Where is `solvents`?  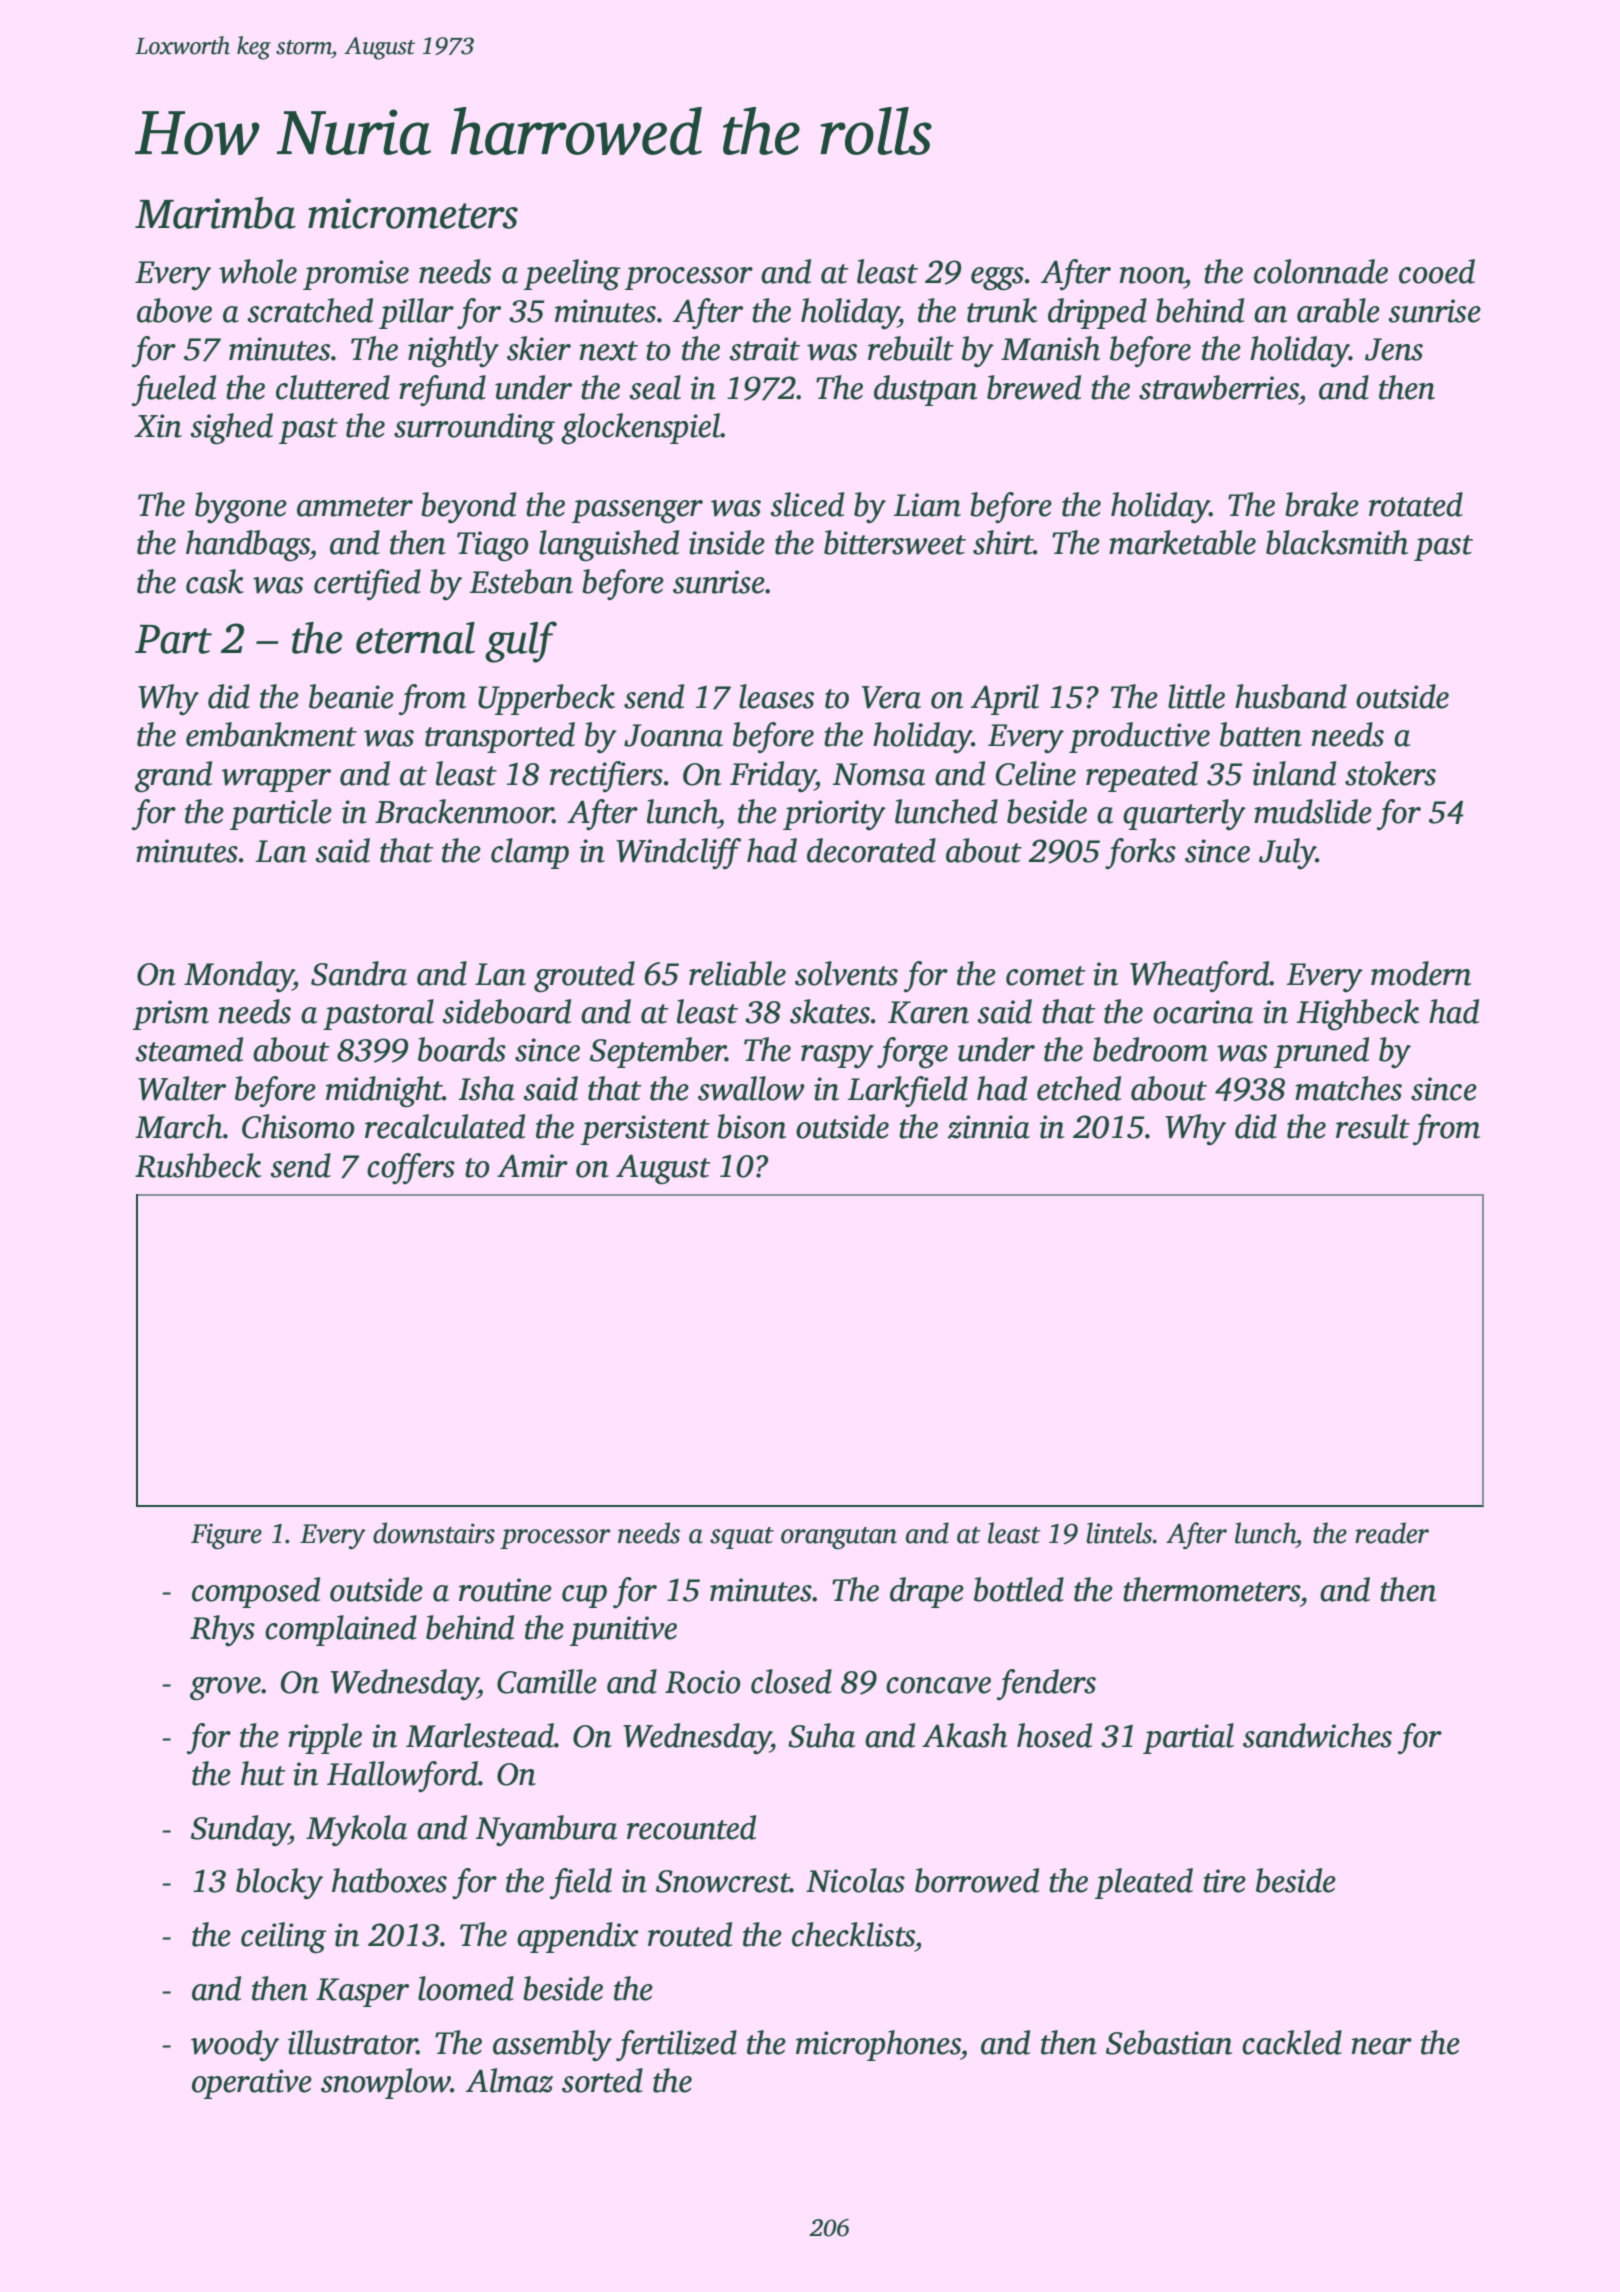
solvents is located at coordinates (846, 973).
